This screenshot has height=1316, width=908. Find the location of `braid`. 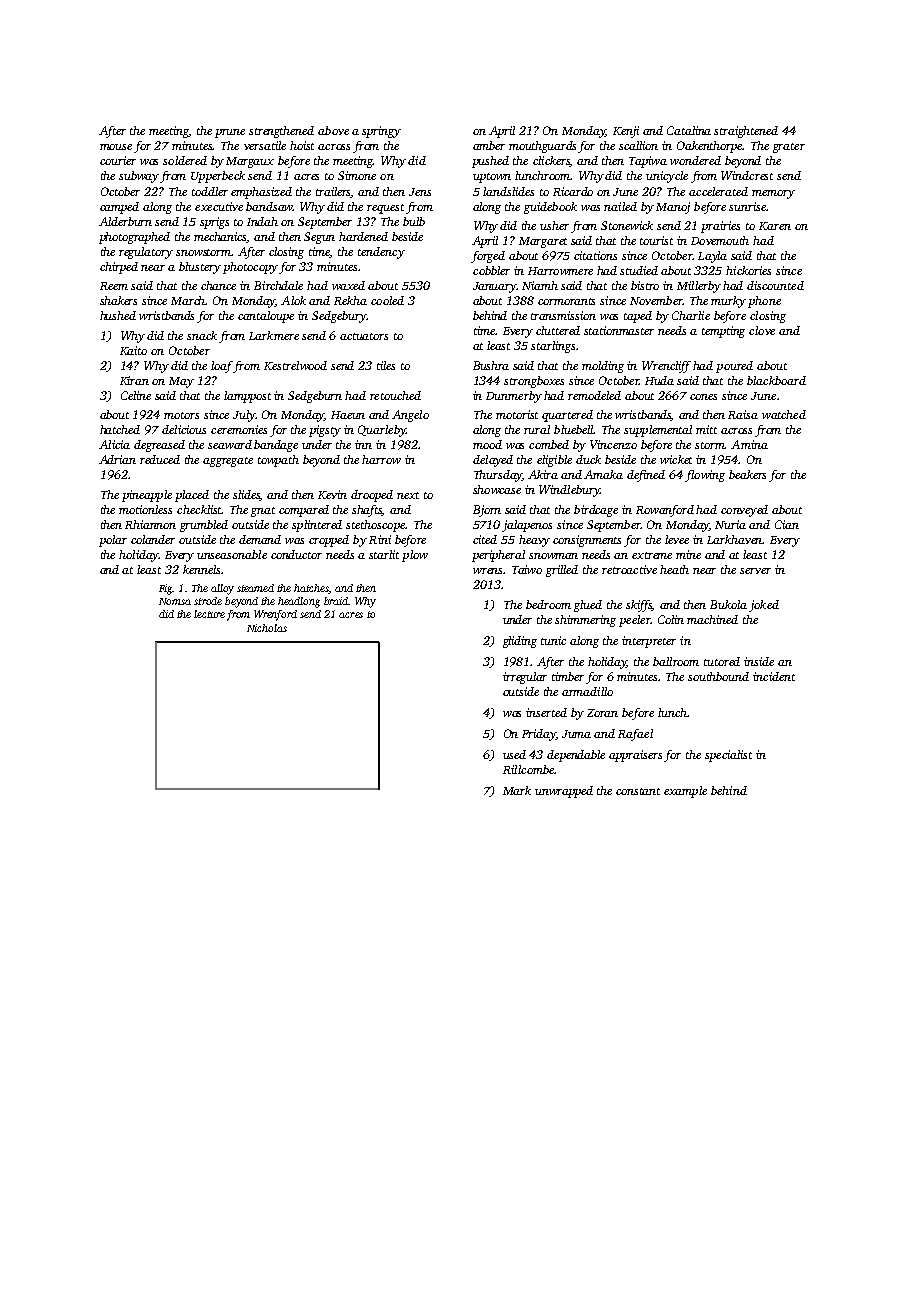

braid is located at coordinates (336, 601).
